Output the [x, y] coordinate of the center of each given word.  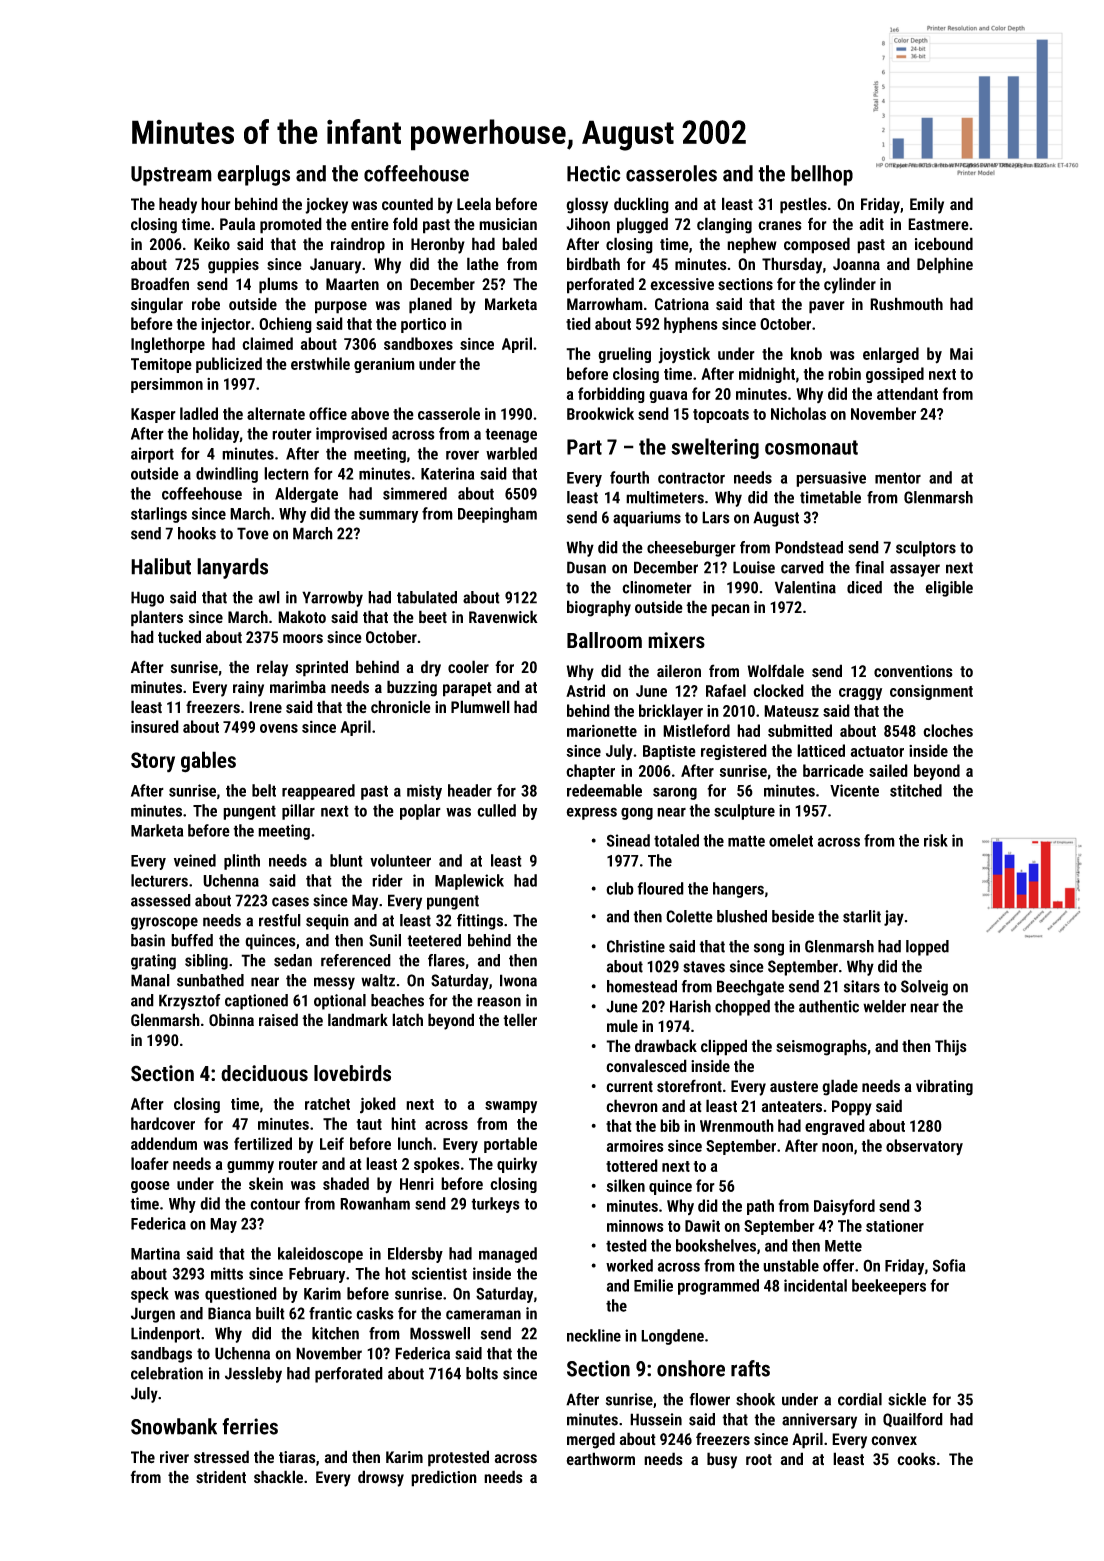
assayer [915, 570]
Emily [927, 205]
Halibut [161, 566]
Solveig [924, 988]
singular [157, 305]
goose [150, 1187]
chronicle [401, 707]
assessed [161, 900]
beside [793, 916]
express [591, 813]
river [174, 1457]
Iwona [518, 980]
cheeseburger [691, 549]
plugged [642, 225]
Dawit [702, 1225]
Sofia [949, 1265]
